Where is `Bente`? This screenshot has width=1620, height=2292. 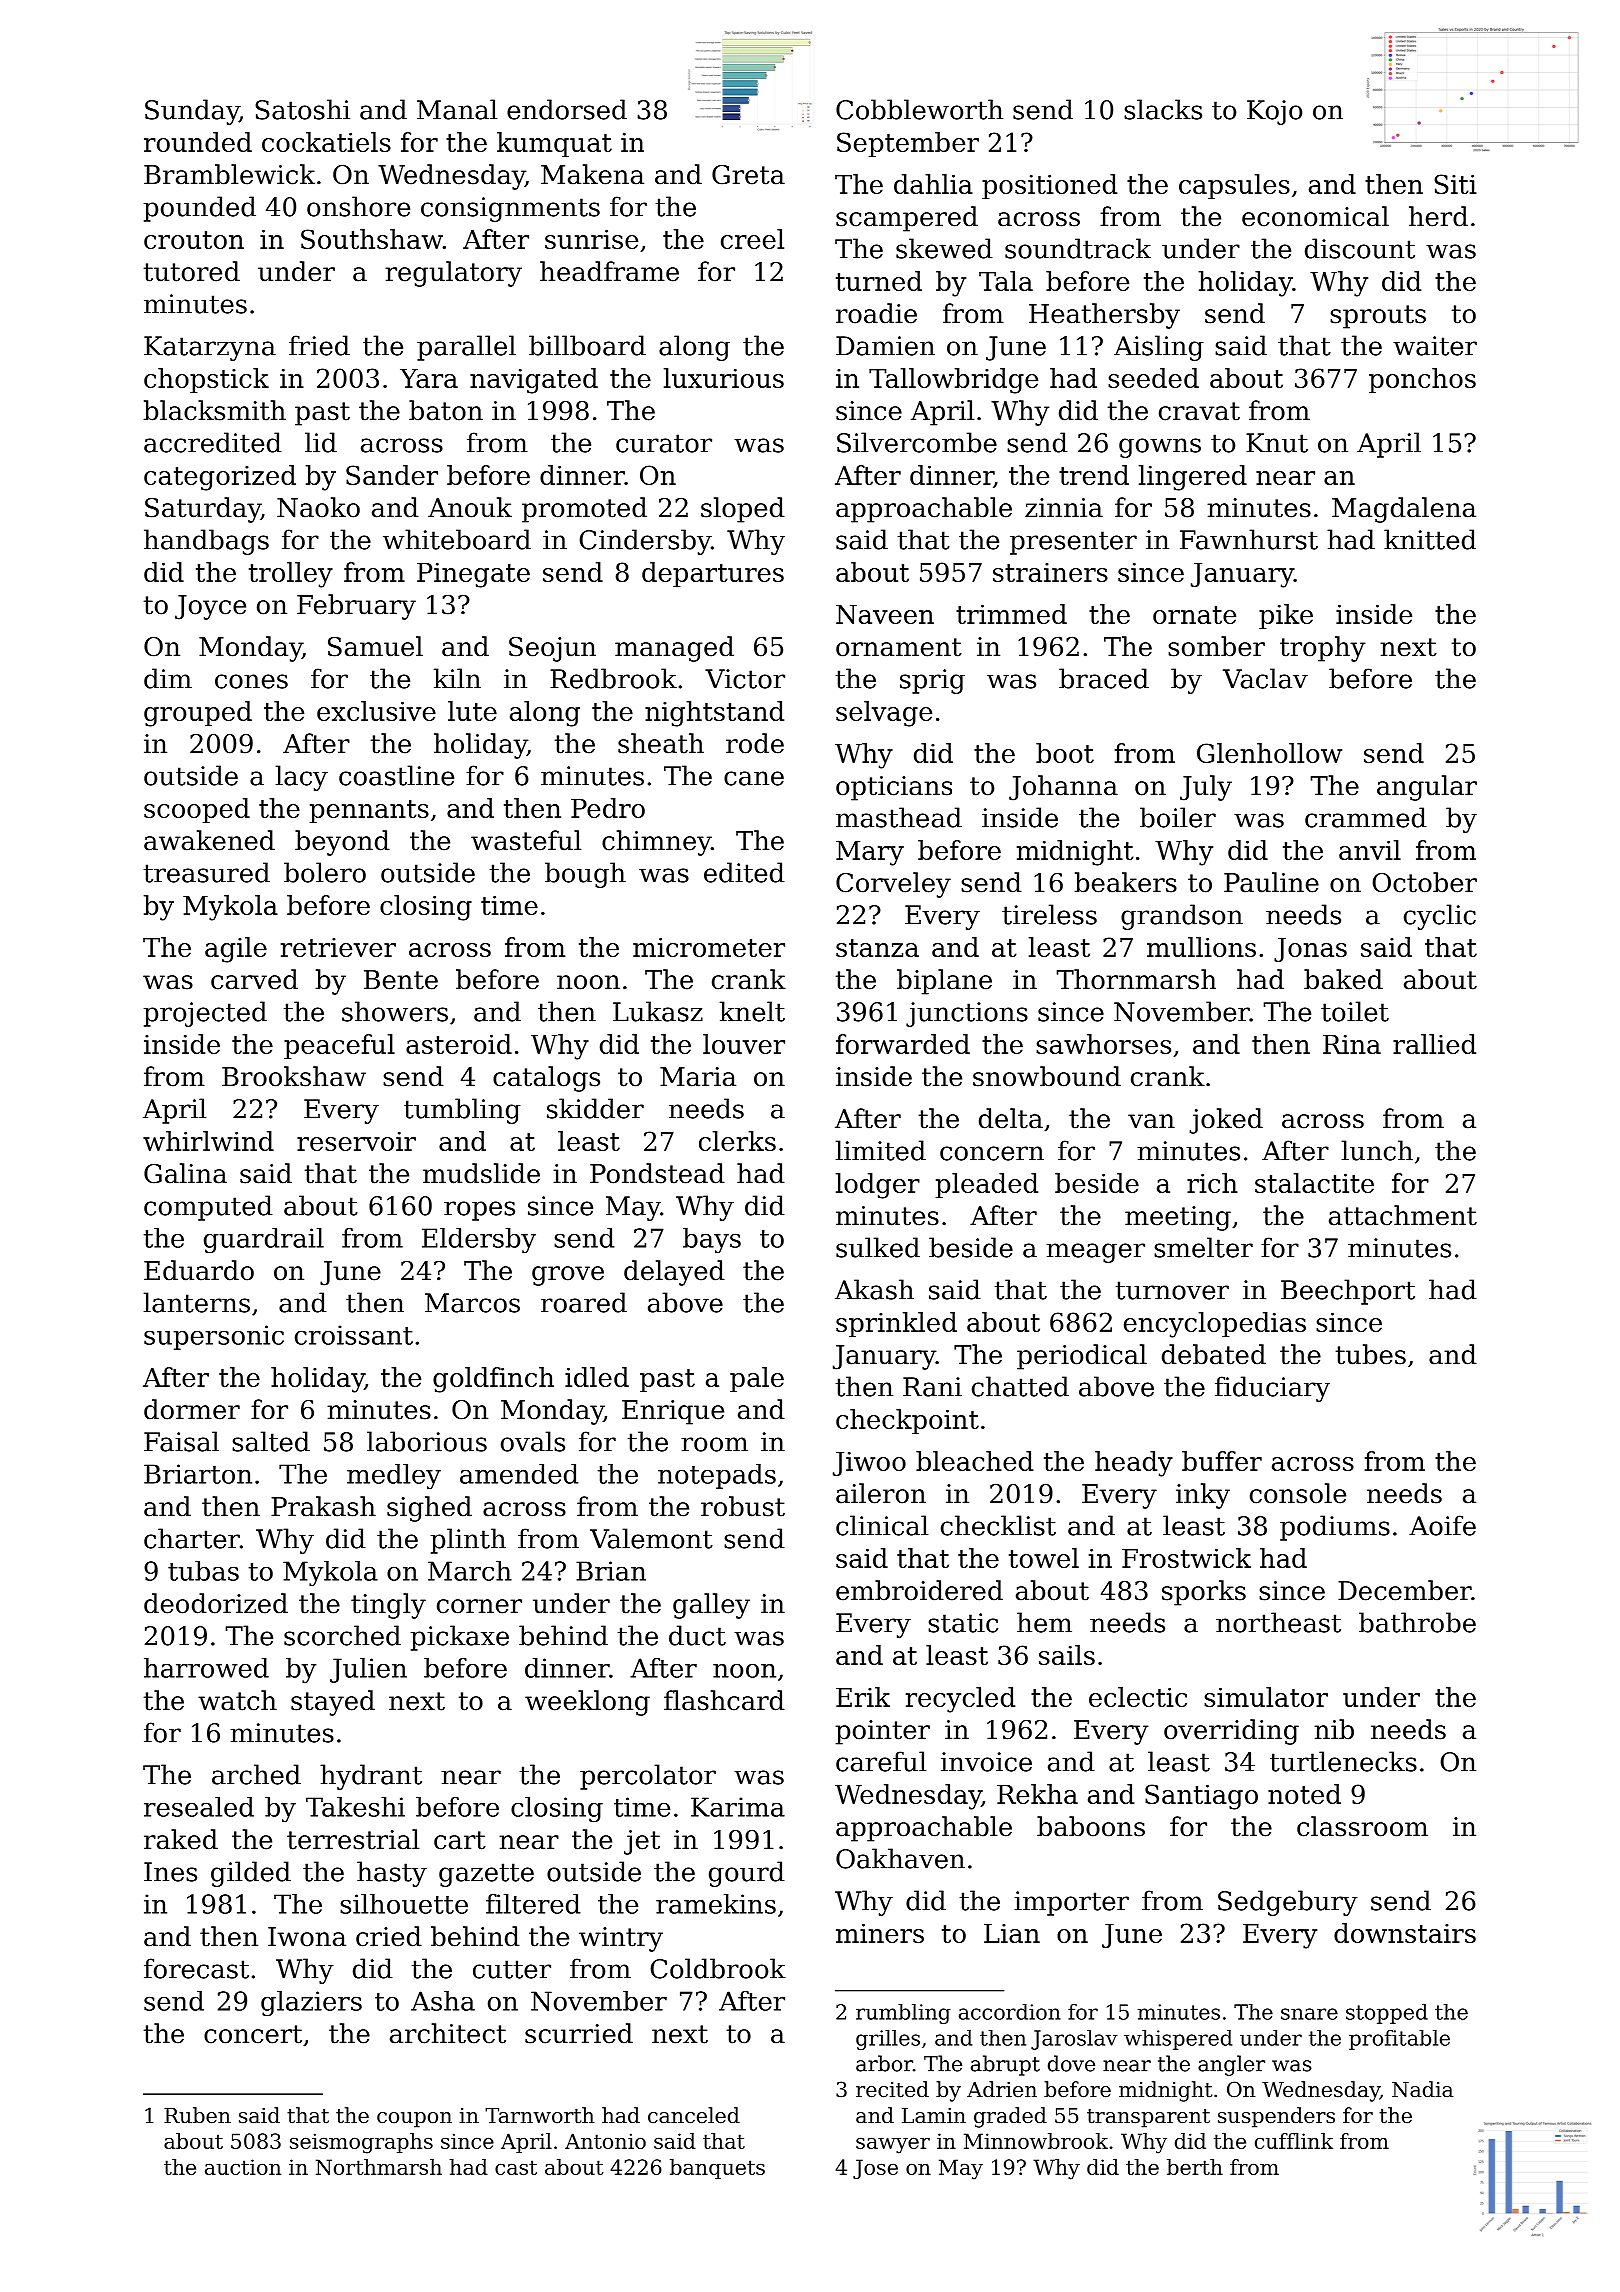 Bente is located at coordinates (401, 980).
